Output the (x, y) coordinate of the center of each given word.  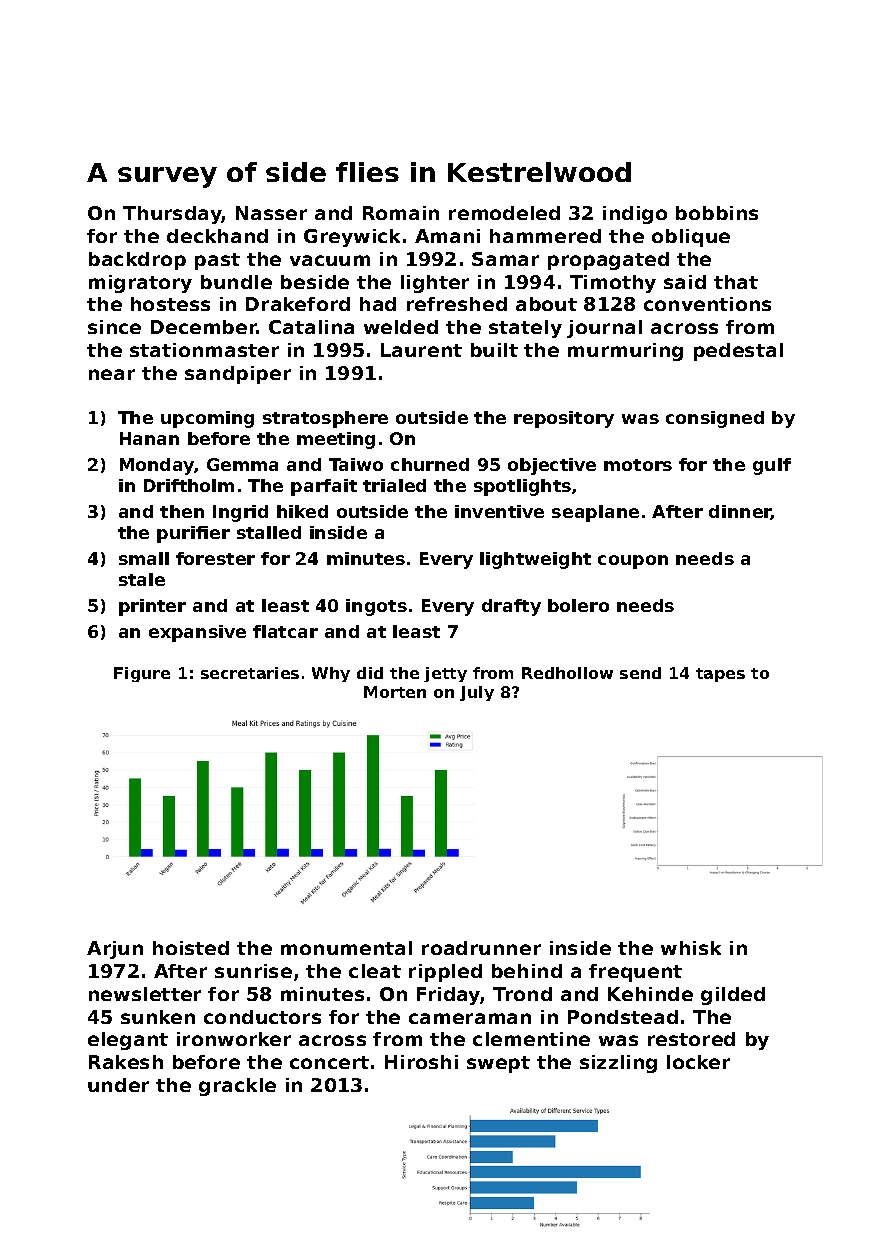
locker (698, 1062)
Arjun (115, 950)
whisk (691, 948)
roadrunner (481, 948)
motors (638, 465)
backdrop (137, 261)
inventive (499, 511)
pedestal (738, 352)
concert (329, 1062)
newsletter (145, 994)
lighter (435, 284)
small (144, 558)
